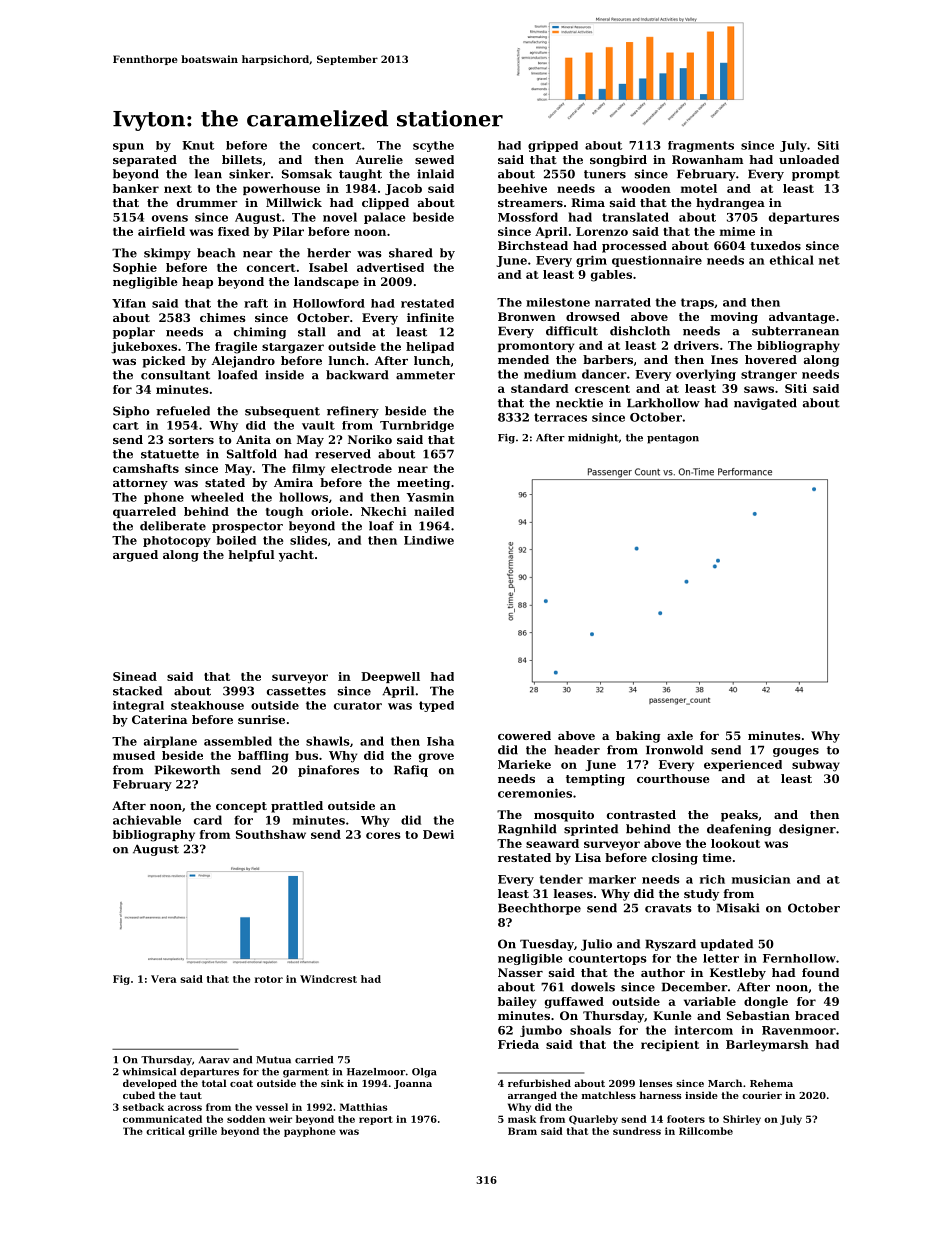 The width and height of the screenshot is (952, 1233). I want to click on rotor, so click(269, 979).
